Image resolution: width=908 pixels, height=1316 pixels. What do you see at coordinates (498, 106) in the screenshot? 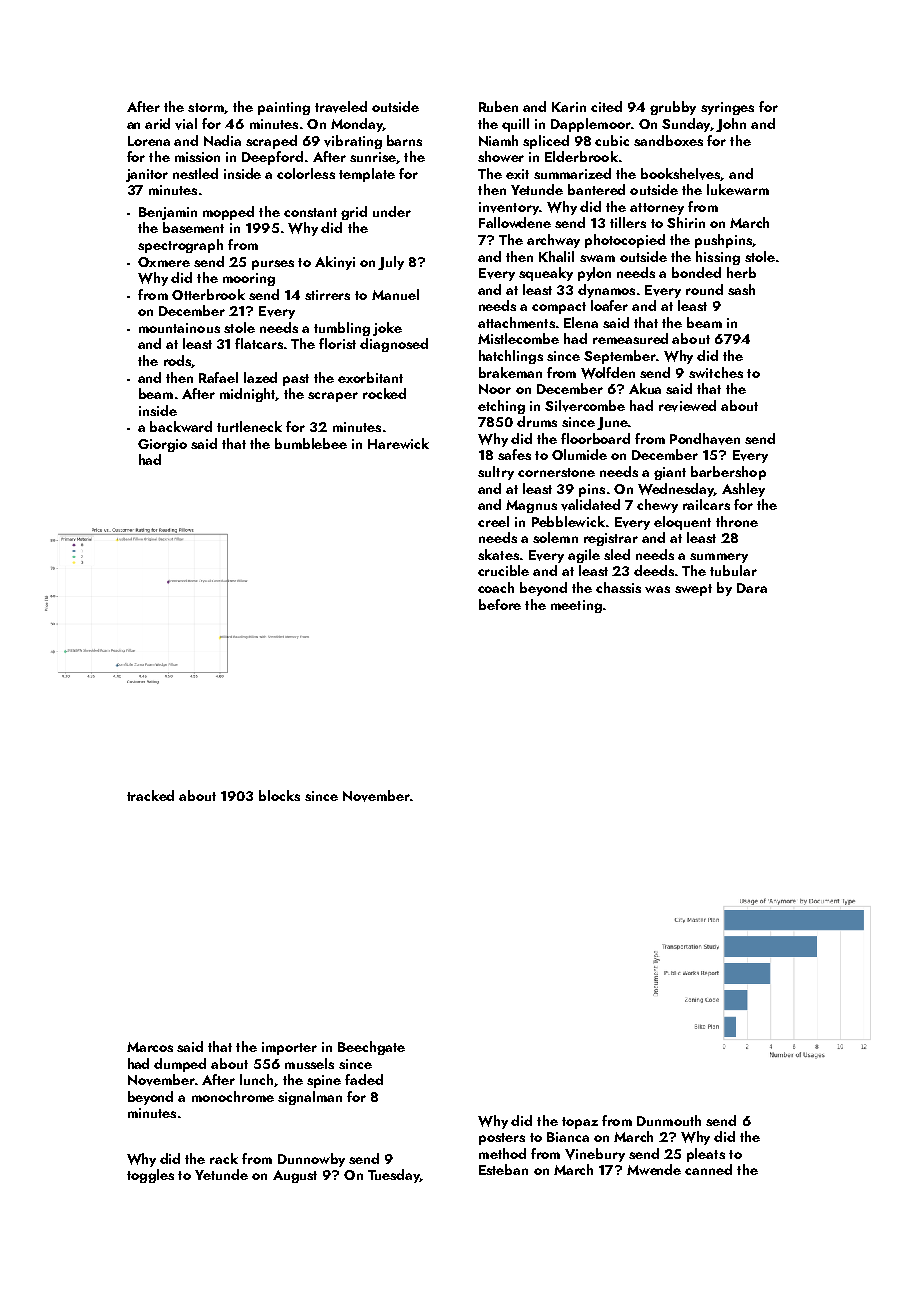
I see `Ruben` at bounding box center [498, 106].
